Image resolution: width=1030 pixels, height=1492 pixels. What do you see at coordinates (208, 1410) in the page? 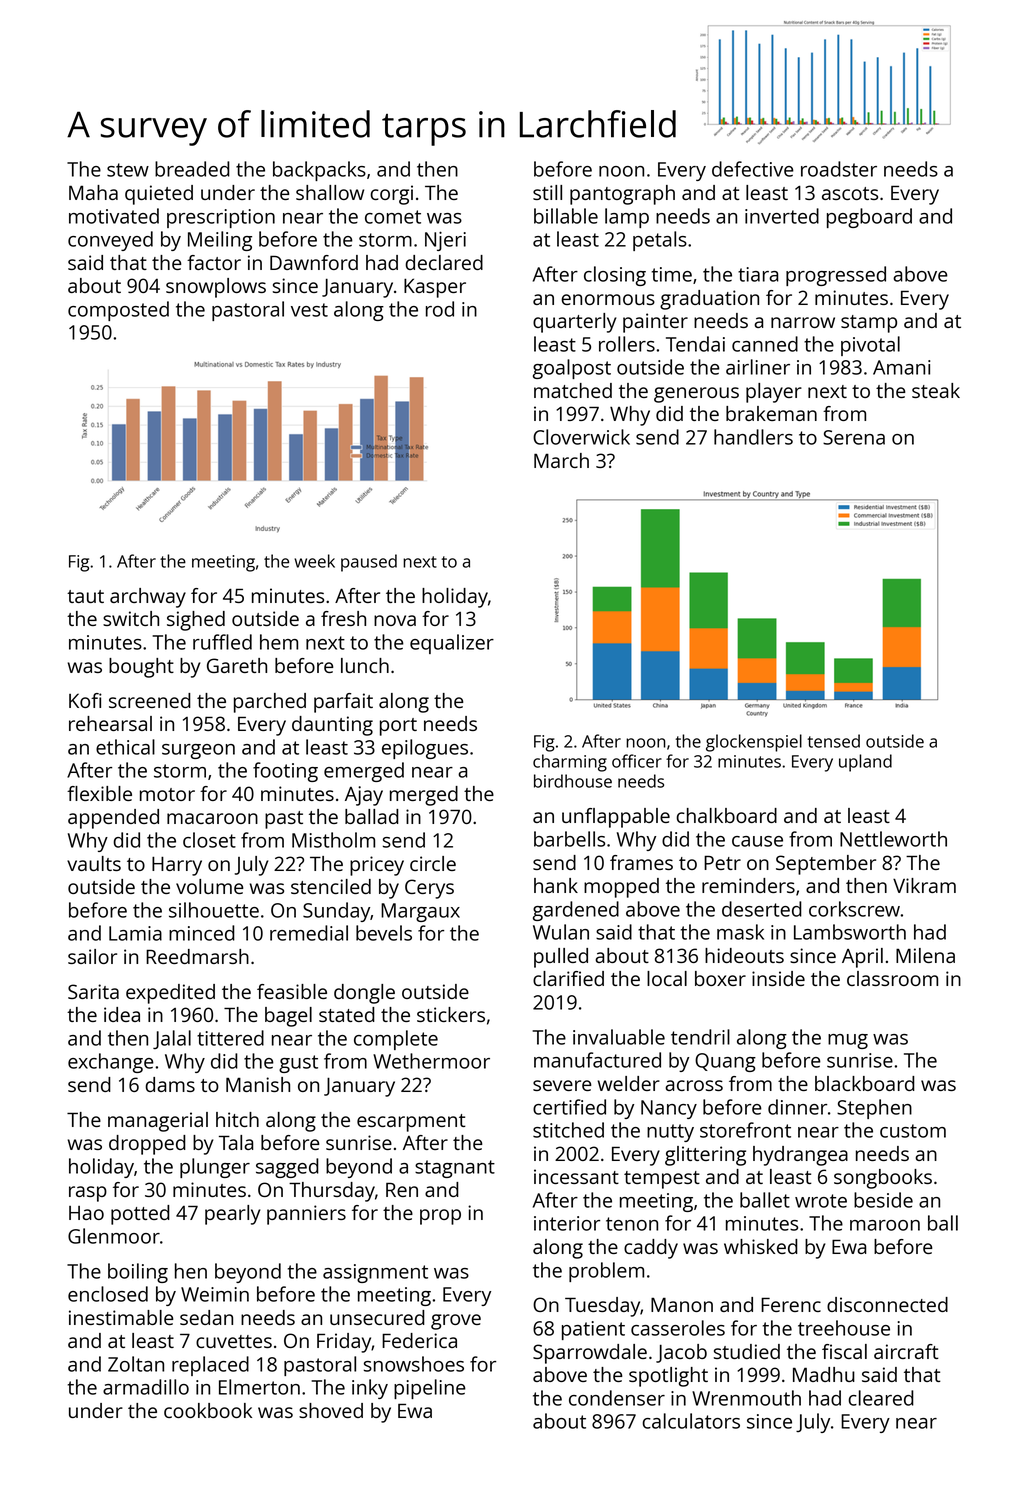
I see `cookbook` at bounding box center [208, 1410].
